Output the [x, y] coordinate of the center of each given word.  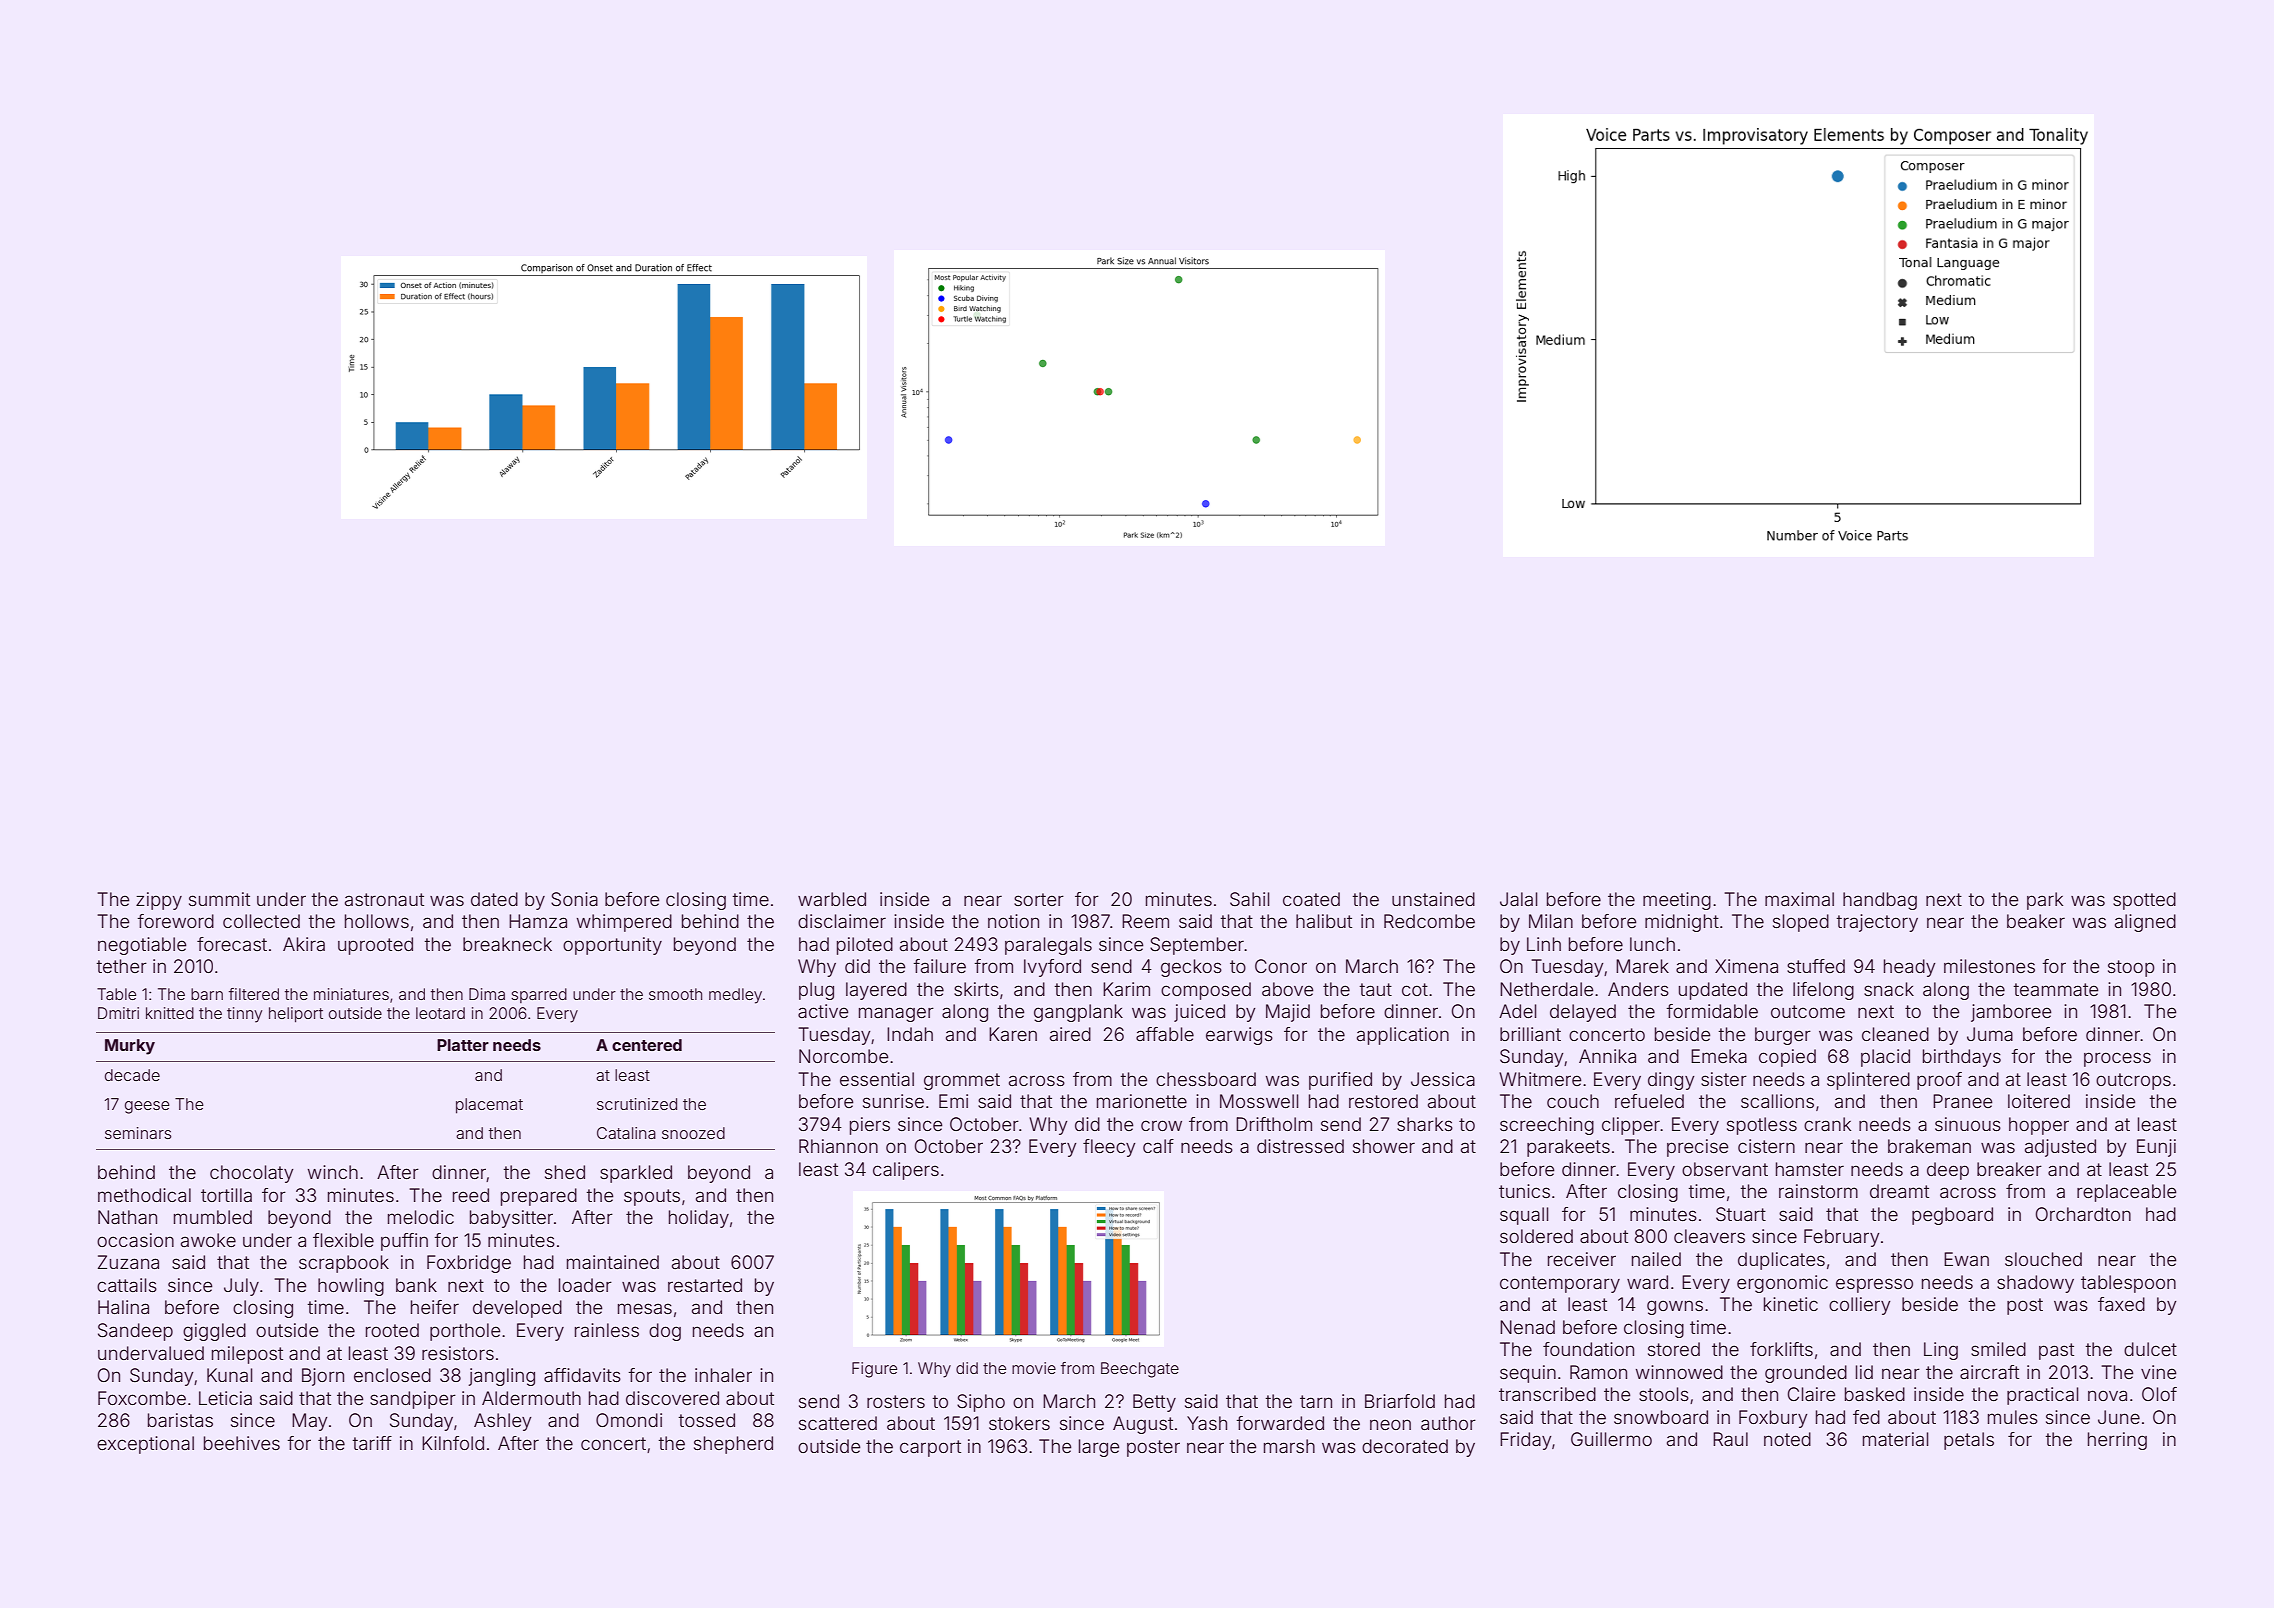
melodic [421, 1217]
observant [1725, 1169]
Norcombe [843, 1056]
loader [585, 1285]
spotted [2144, 901]
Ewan [1966, 1259]
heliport [296, 1014]
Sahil [1249, 899]
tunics [1524, 1191]
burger [1783, 1036]
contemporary [1560, 1284]
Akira [304, 944]
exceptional [145, 1445]
